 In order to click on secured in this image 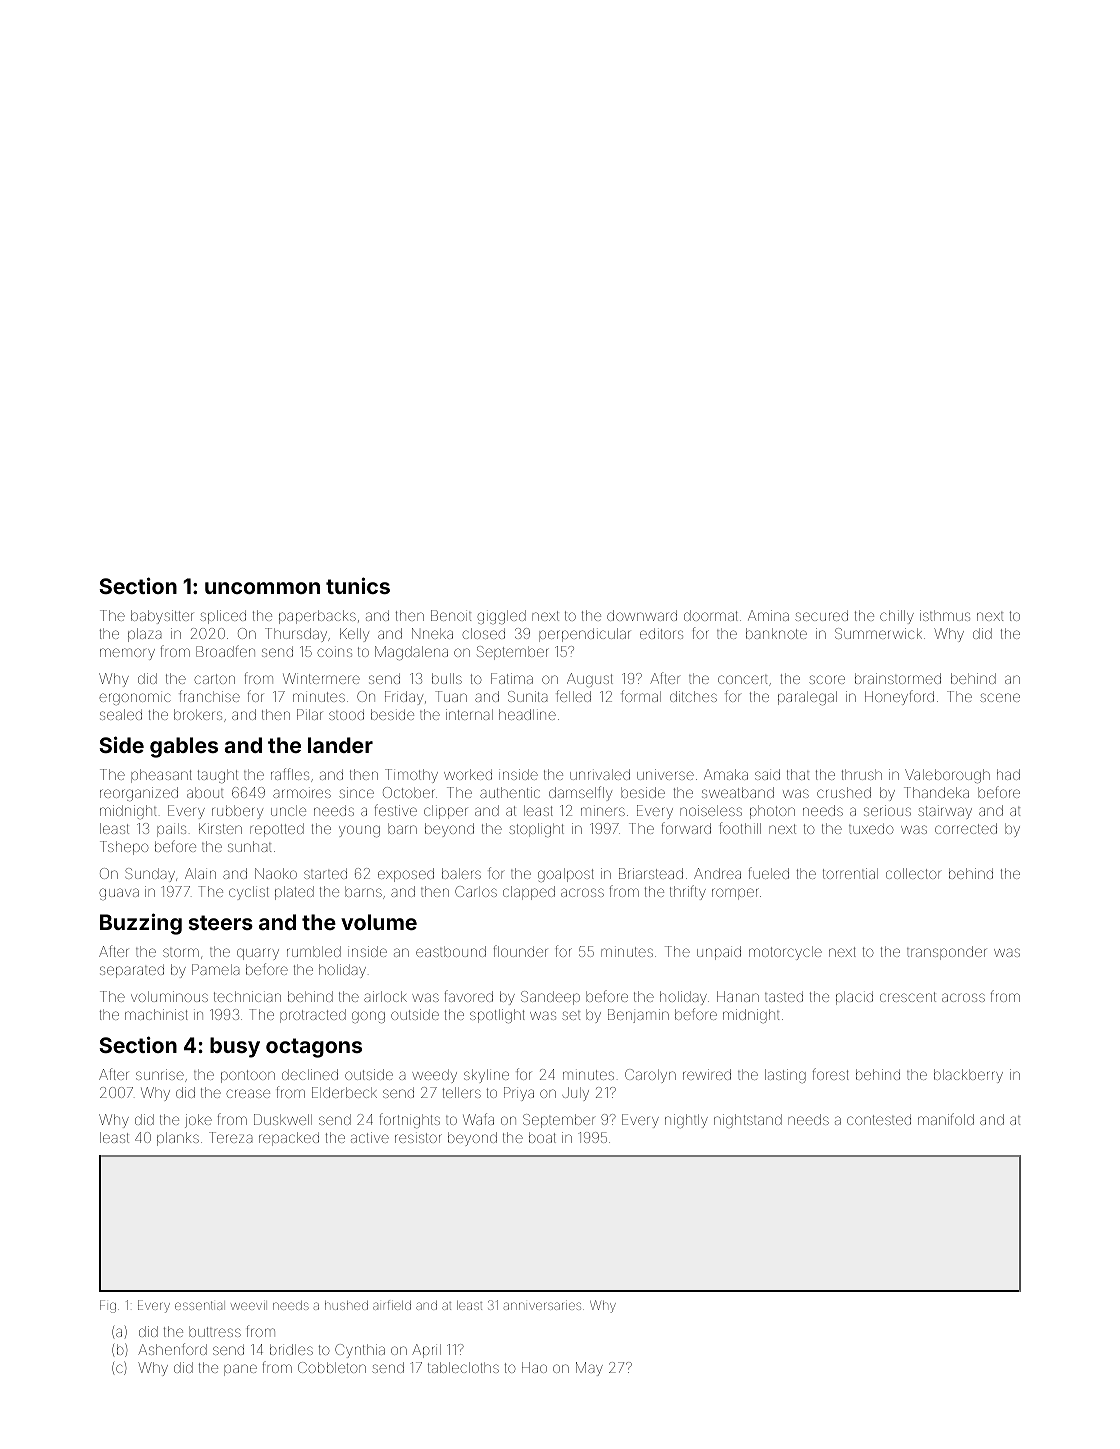, I will do `click(821, 615)`.
